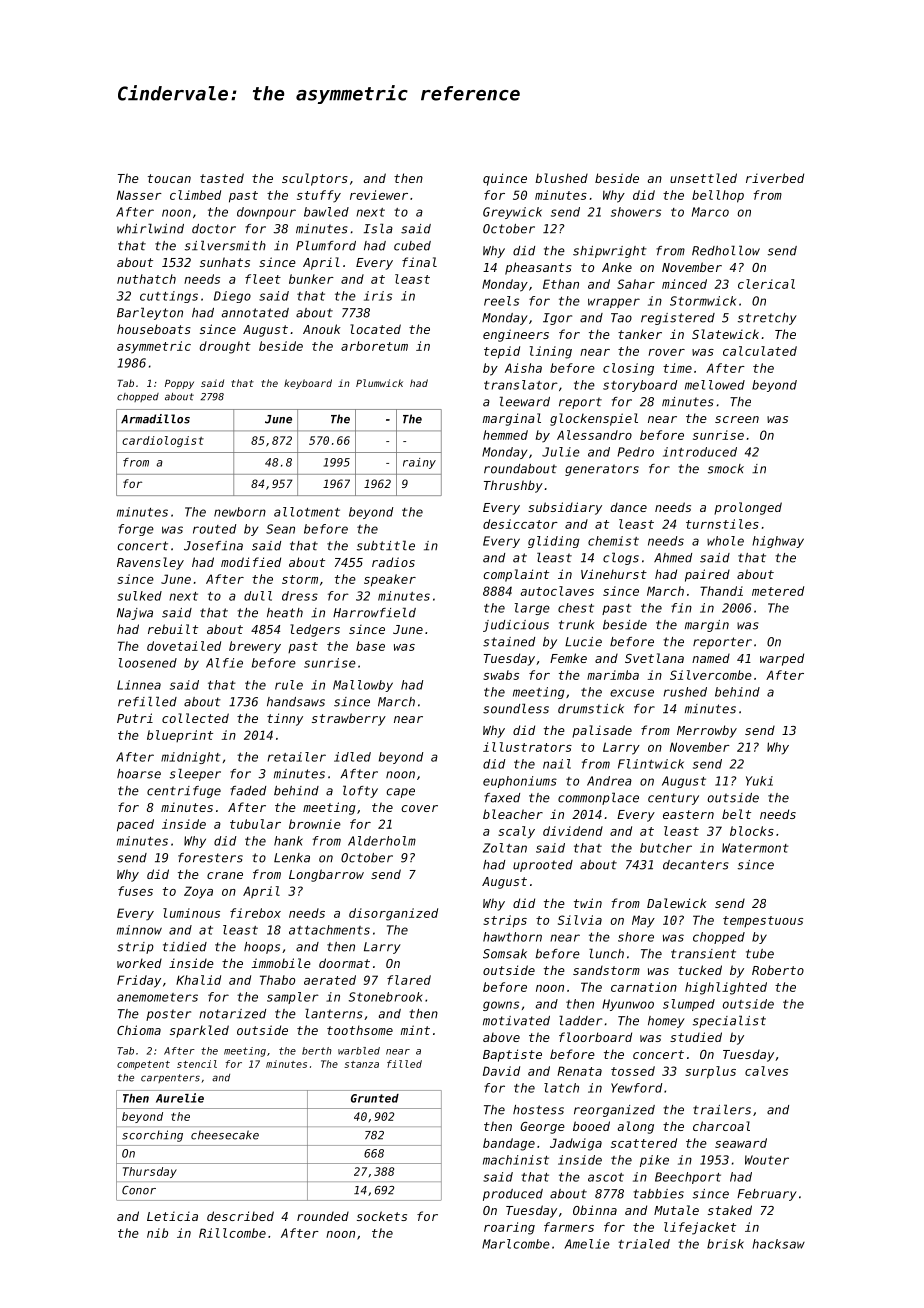  Describe the element at coordinates (311, 279) in the image. I see `bunker` at that location.
